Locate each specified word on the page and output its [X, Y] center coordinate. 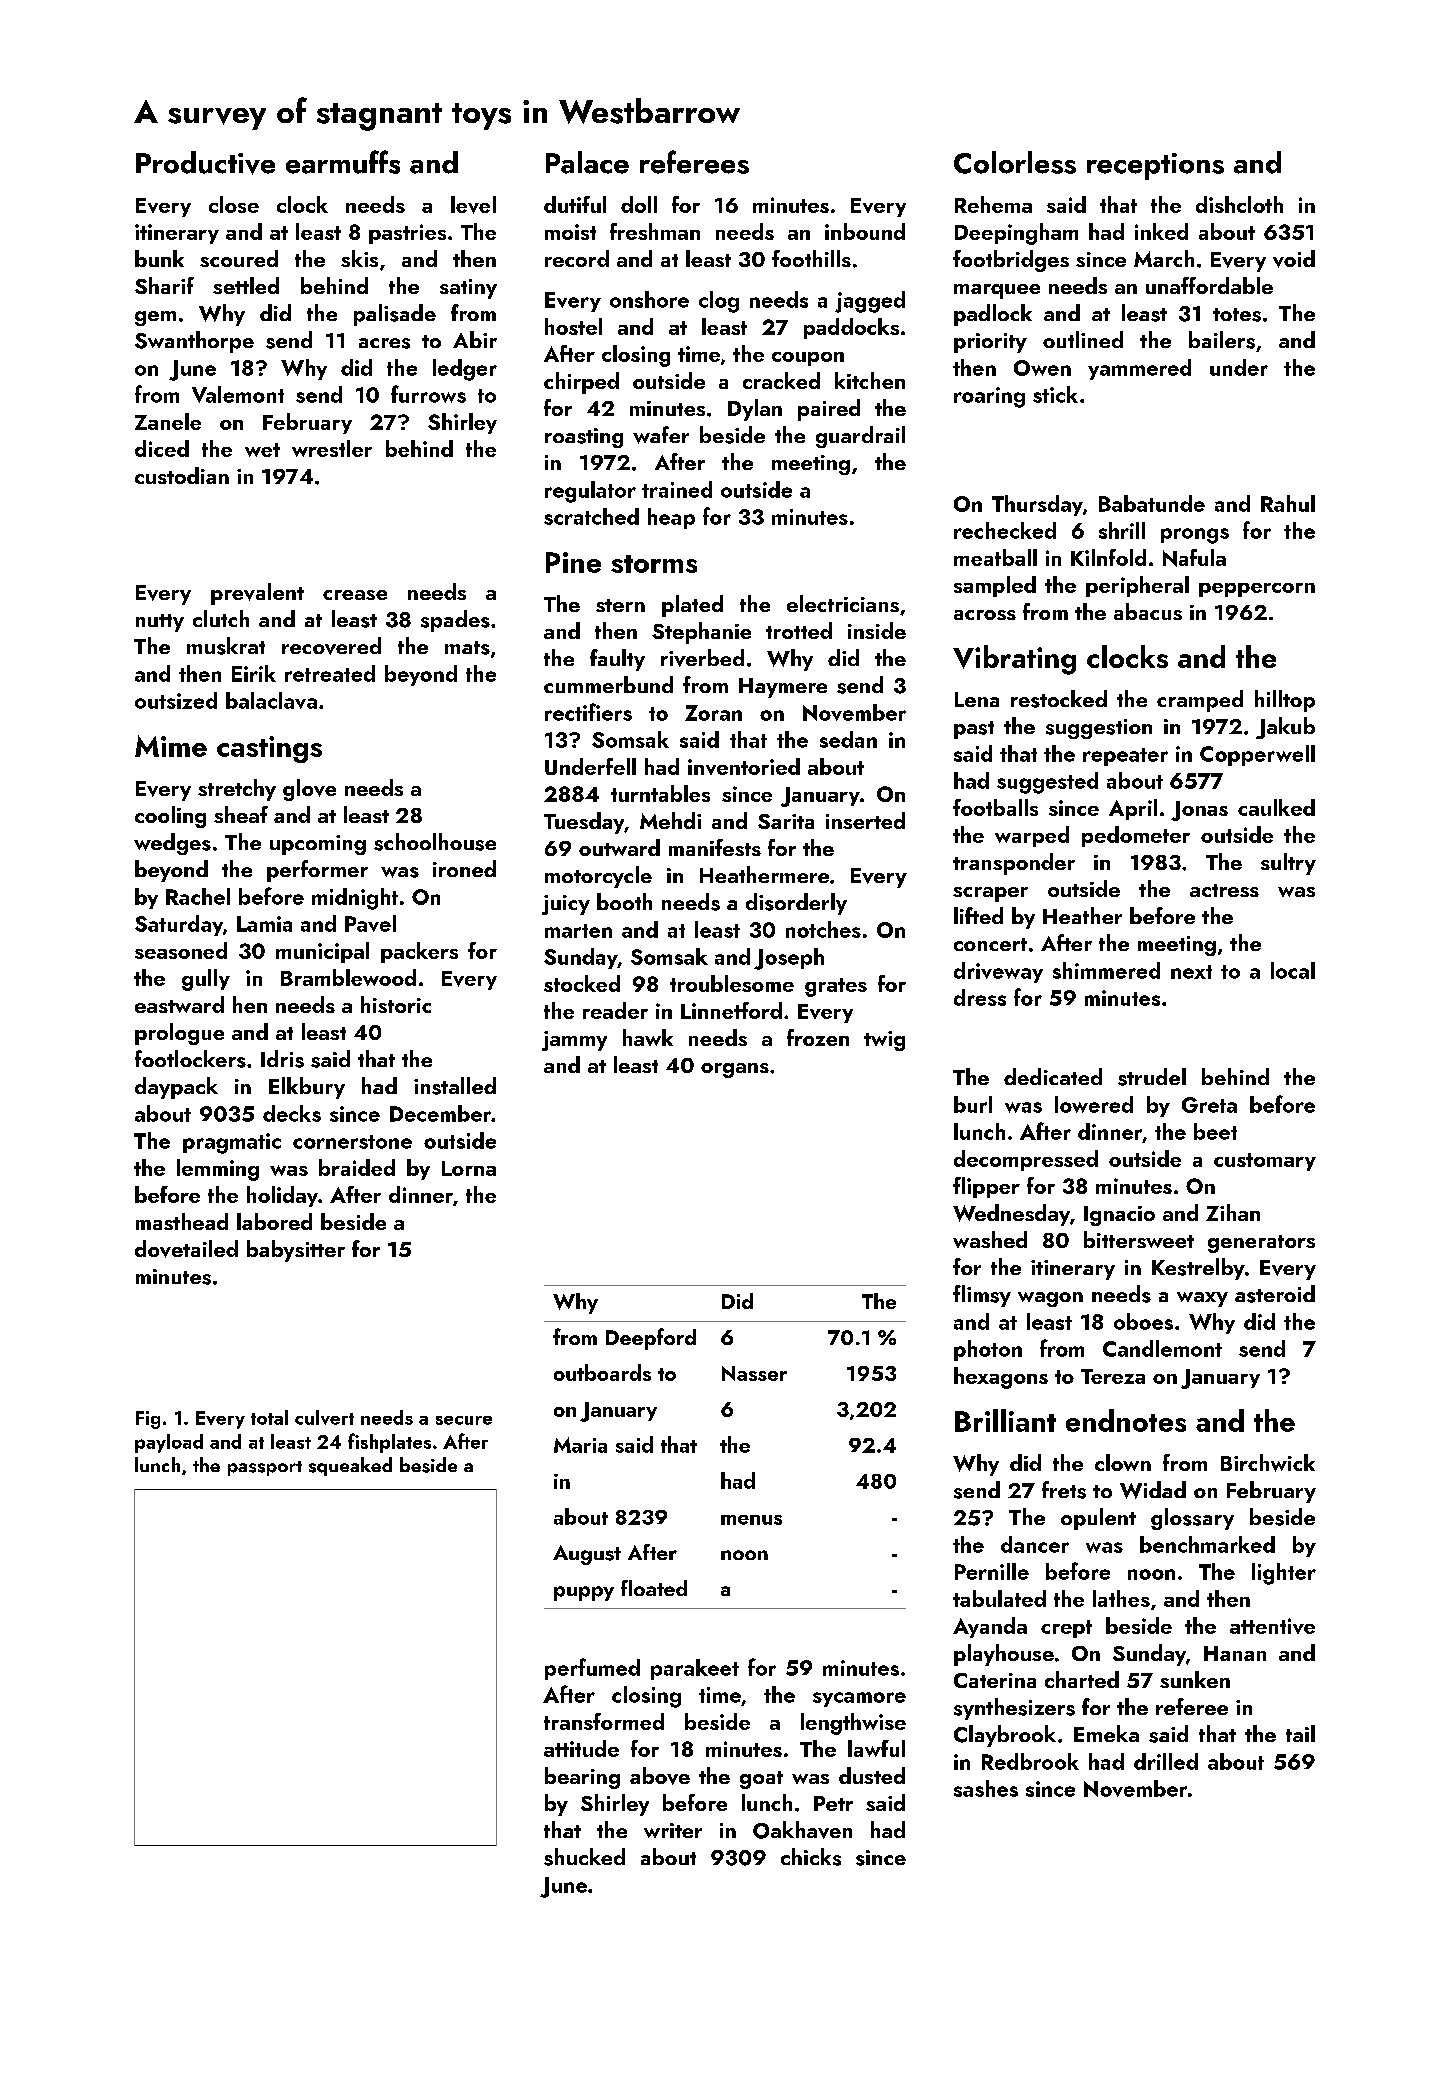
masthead [182, 1221]
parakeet [695, 1669]
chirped [581, 383]
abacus [1148, 611]
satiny [468, 289]
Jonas [1199, 811]
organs [735, 1070]
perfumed [592, 1669]
